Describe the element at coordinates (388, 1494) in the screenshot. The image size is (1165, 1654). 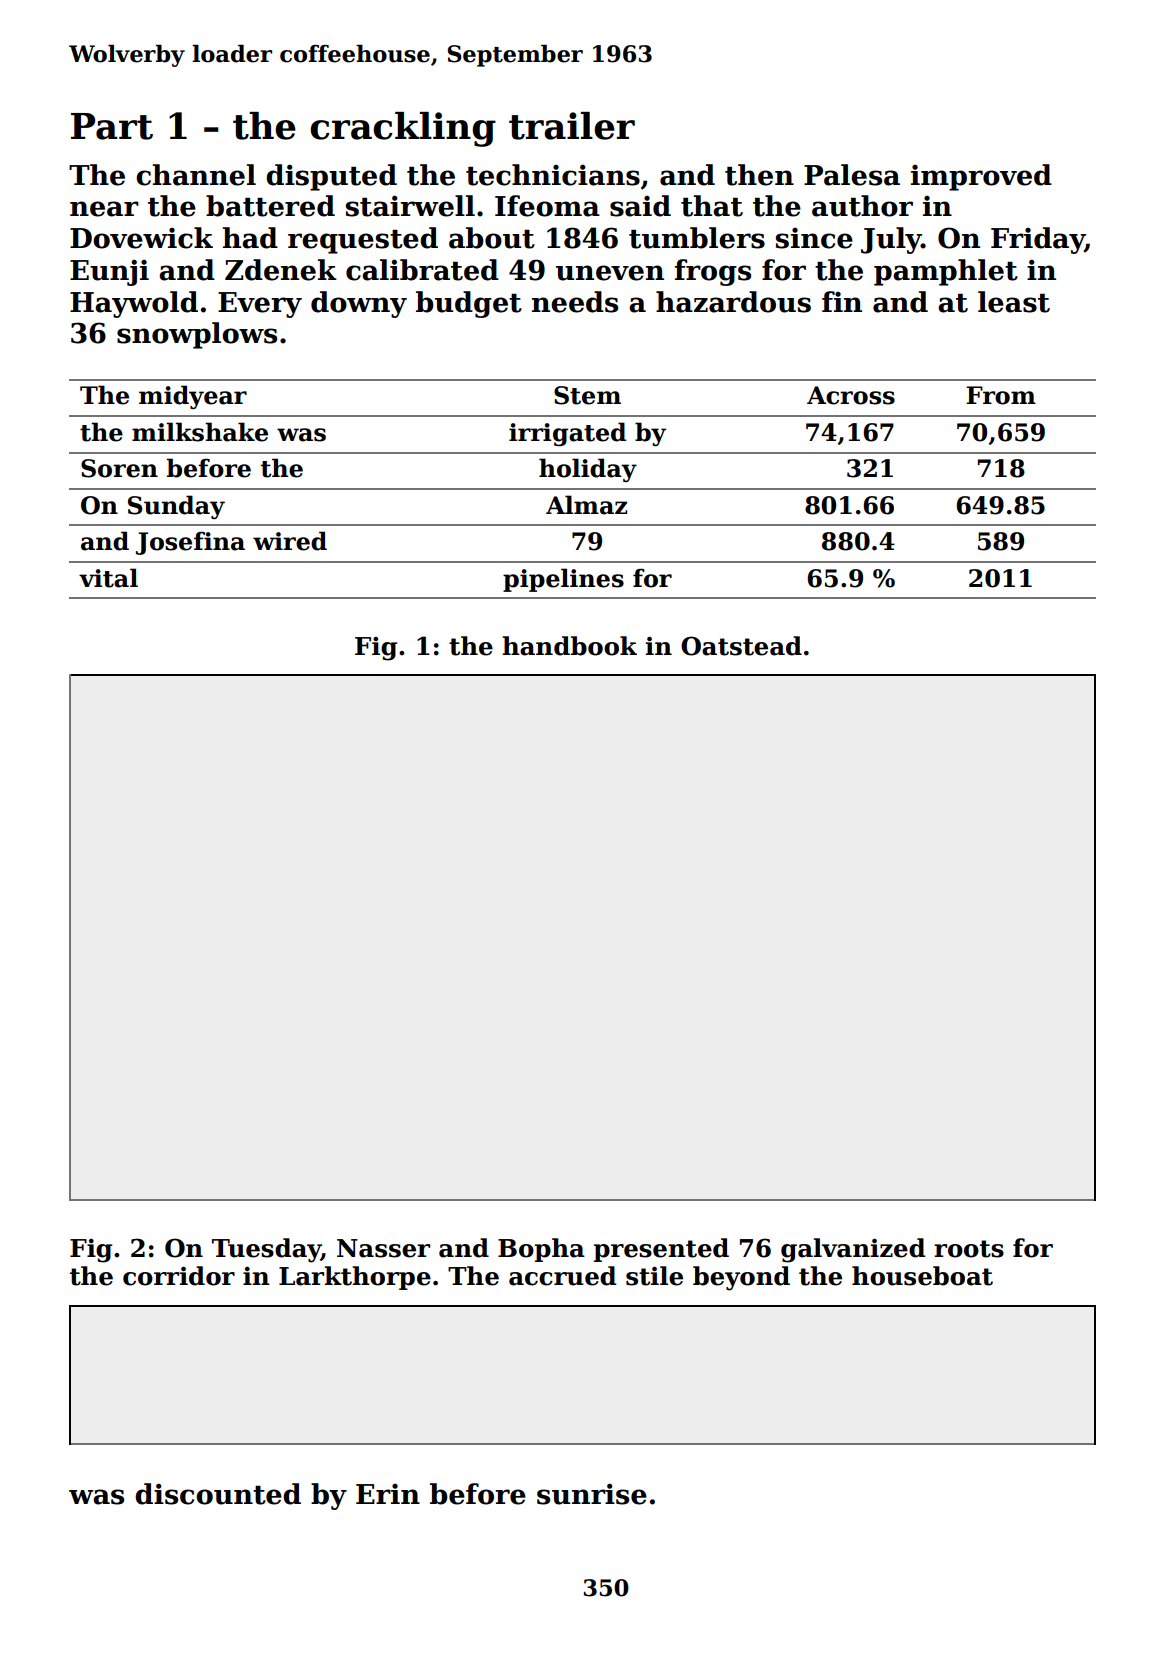
I see `Erin` at that location.
